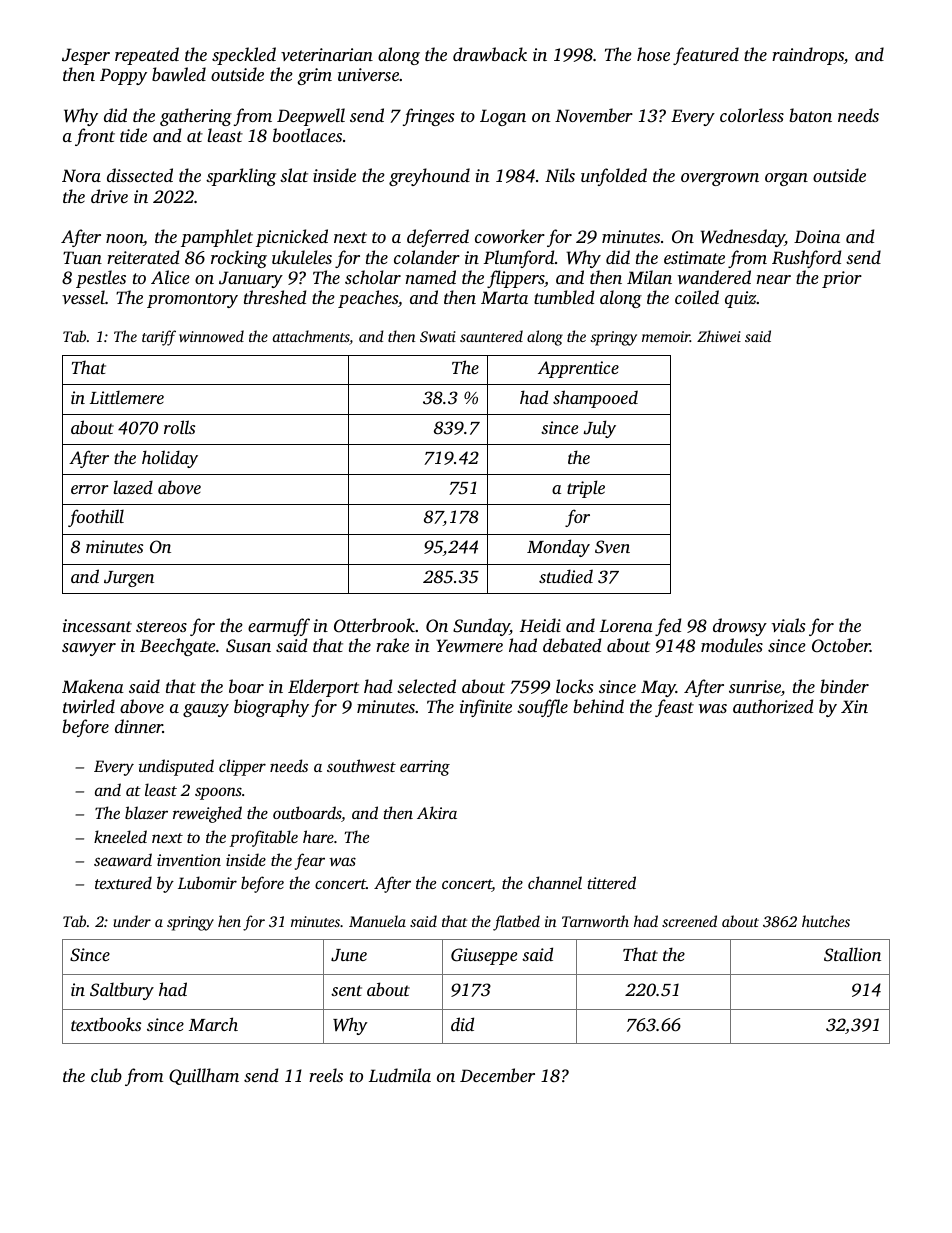  I want to click on Giuseppe, so click(484, 956).
